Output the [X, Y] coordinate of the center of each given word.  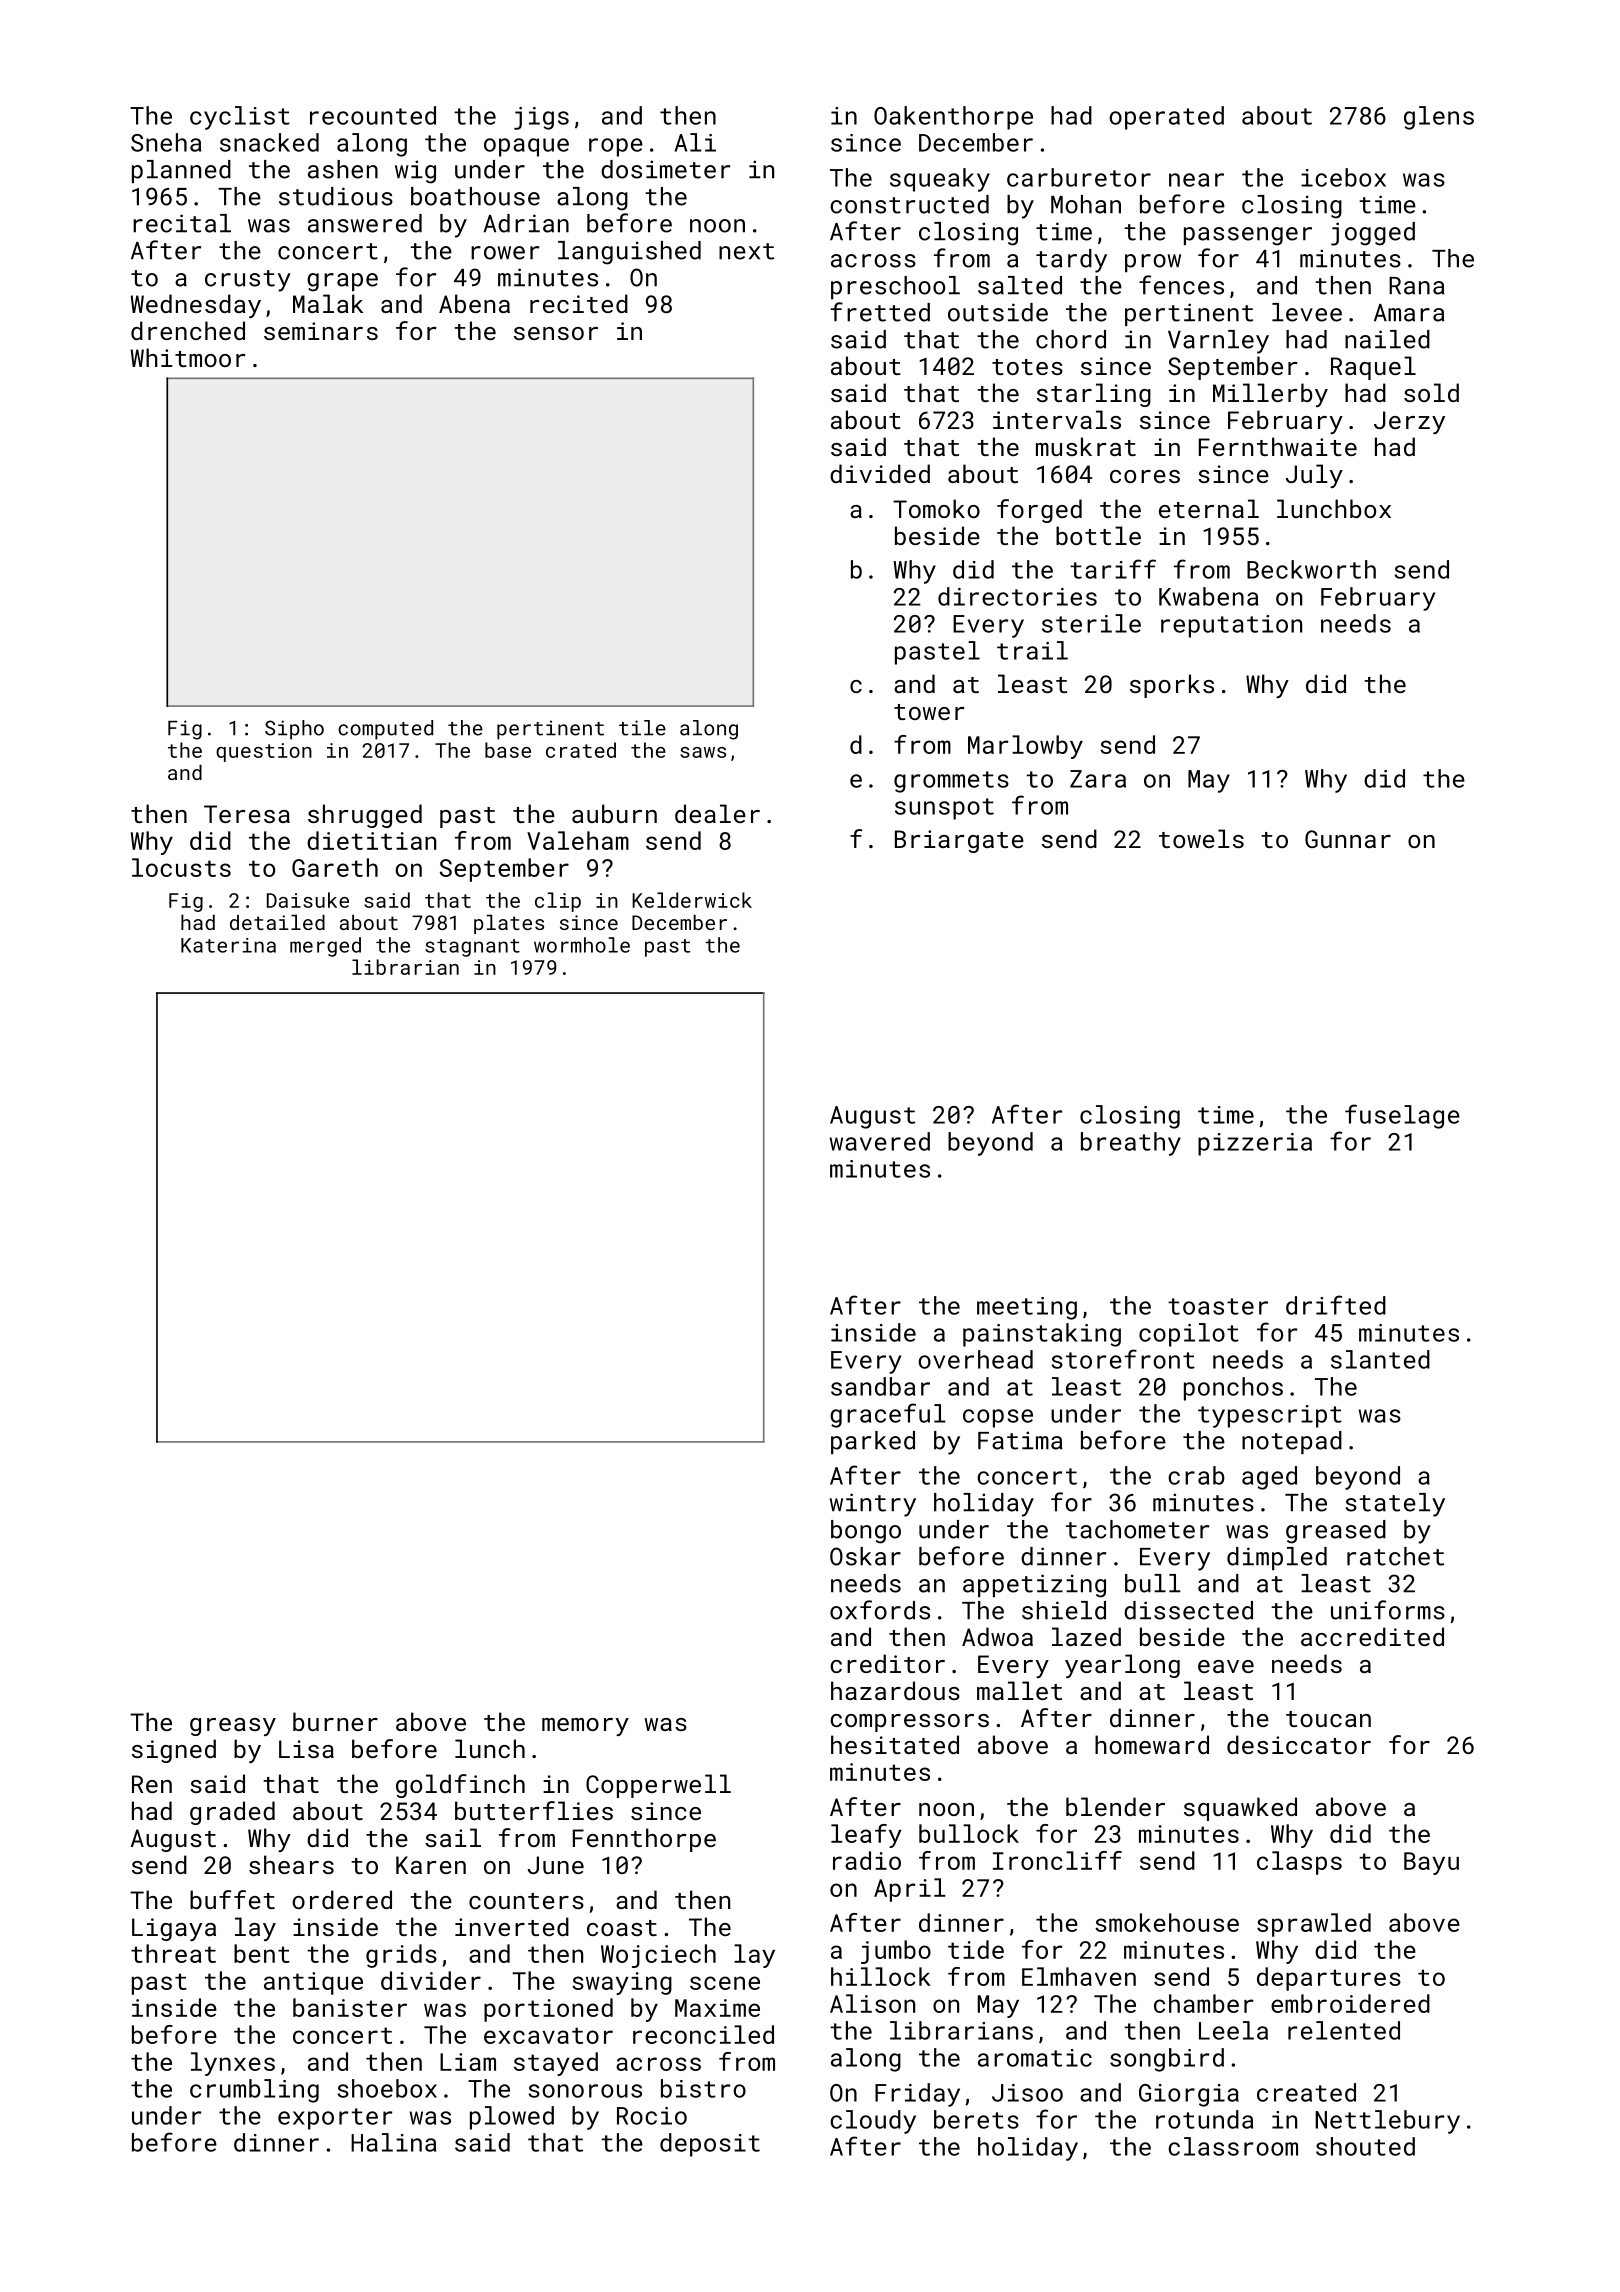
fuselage [1402, 1116]
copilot [1189, 1335]
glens [1439, 118]
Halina [393, 2142]
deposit [710, 2145]
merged [325, 947]
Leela [1233, 2030]
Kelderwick [692, 900]
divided [880, 473]
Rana [1416, 286]
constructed [909, 204]
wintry [873, 1505]
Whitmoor [188, 357]
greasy [233, 1727]
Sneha [166, 142]
